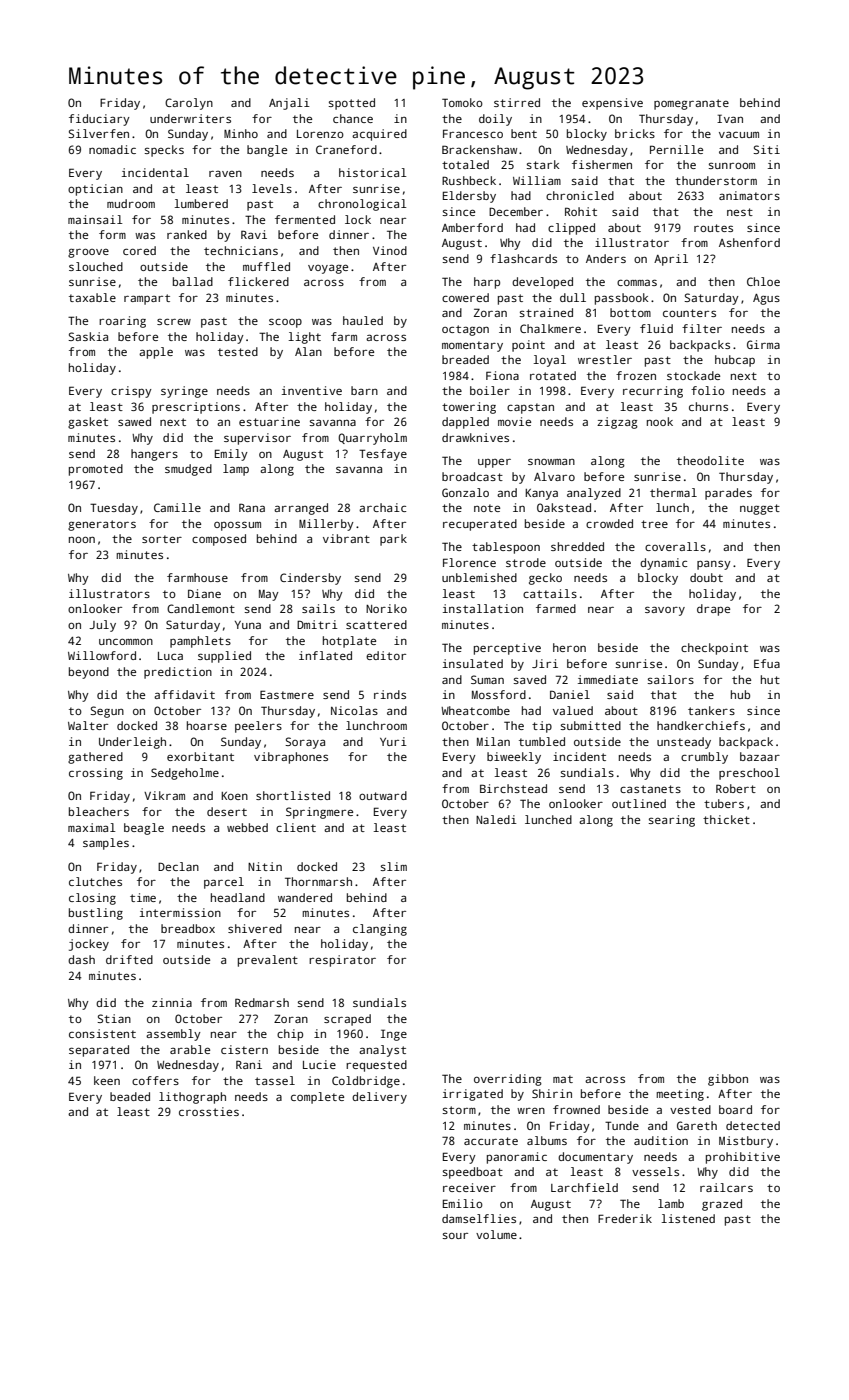 The width and height of the image is (849, 1400). What do you see at coordinates (455, 1235) in the image?
I see `sour` at bounding box center [455, 1235].
